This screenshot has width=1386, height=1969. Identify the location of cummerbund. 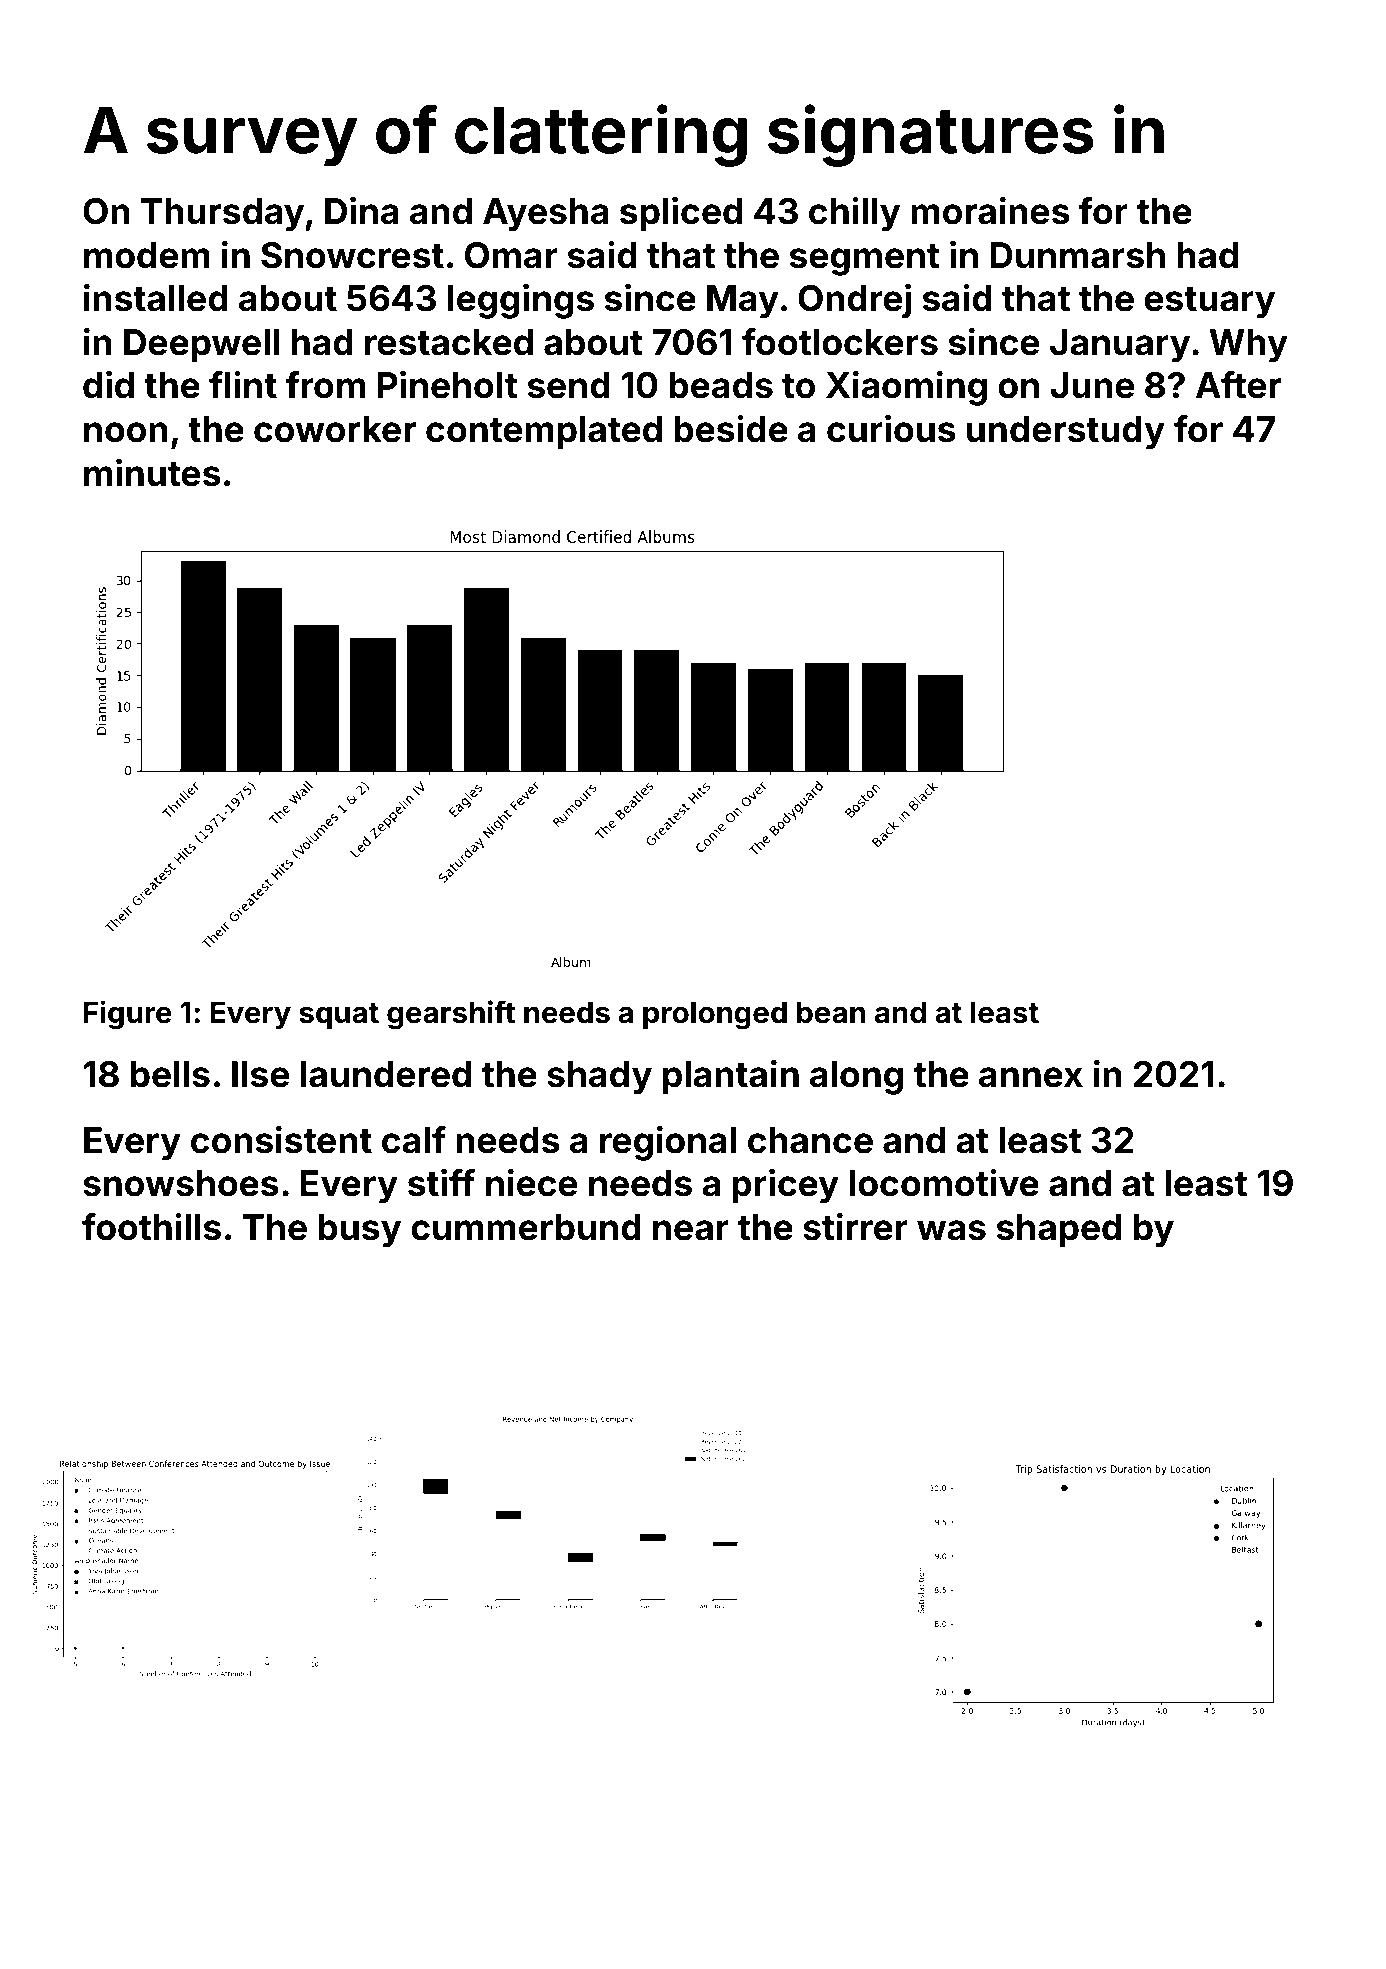
(526, 1227).
